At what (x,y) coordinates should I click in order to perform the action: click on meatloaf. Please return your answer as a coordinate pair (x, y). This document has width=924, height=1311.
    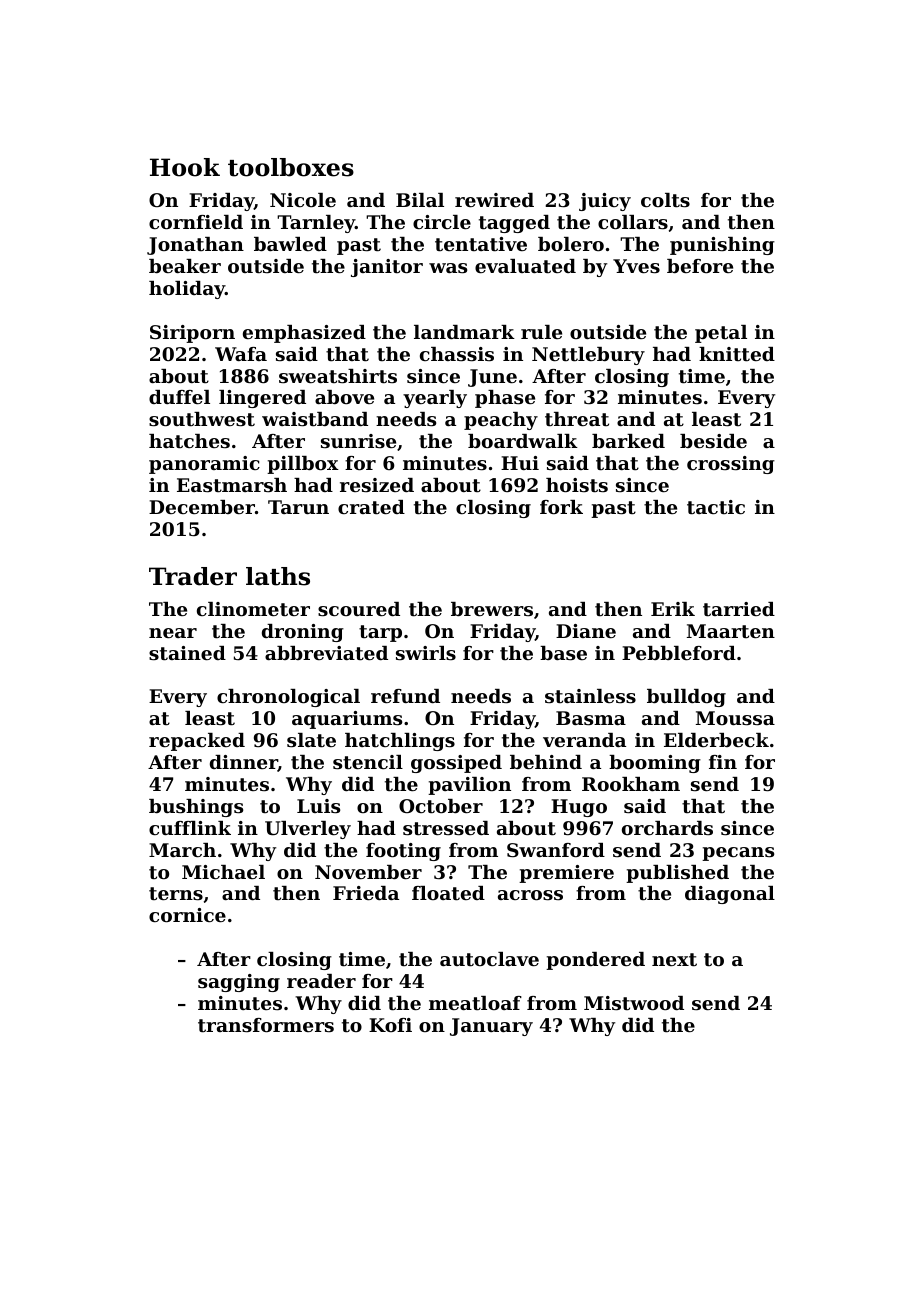
    Looking at the image, I should click on (475, 1003).
